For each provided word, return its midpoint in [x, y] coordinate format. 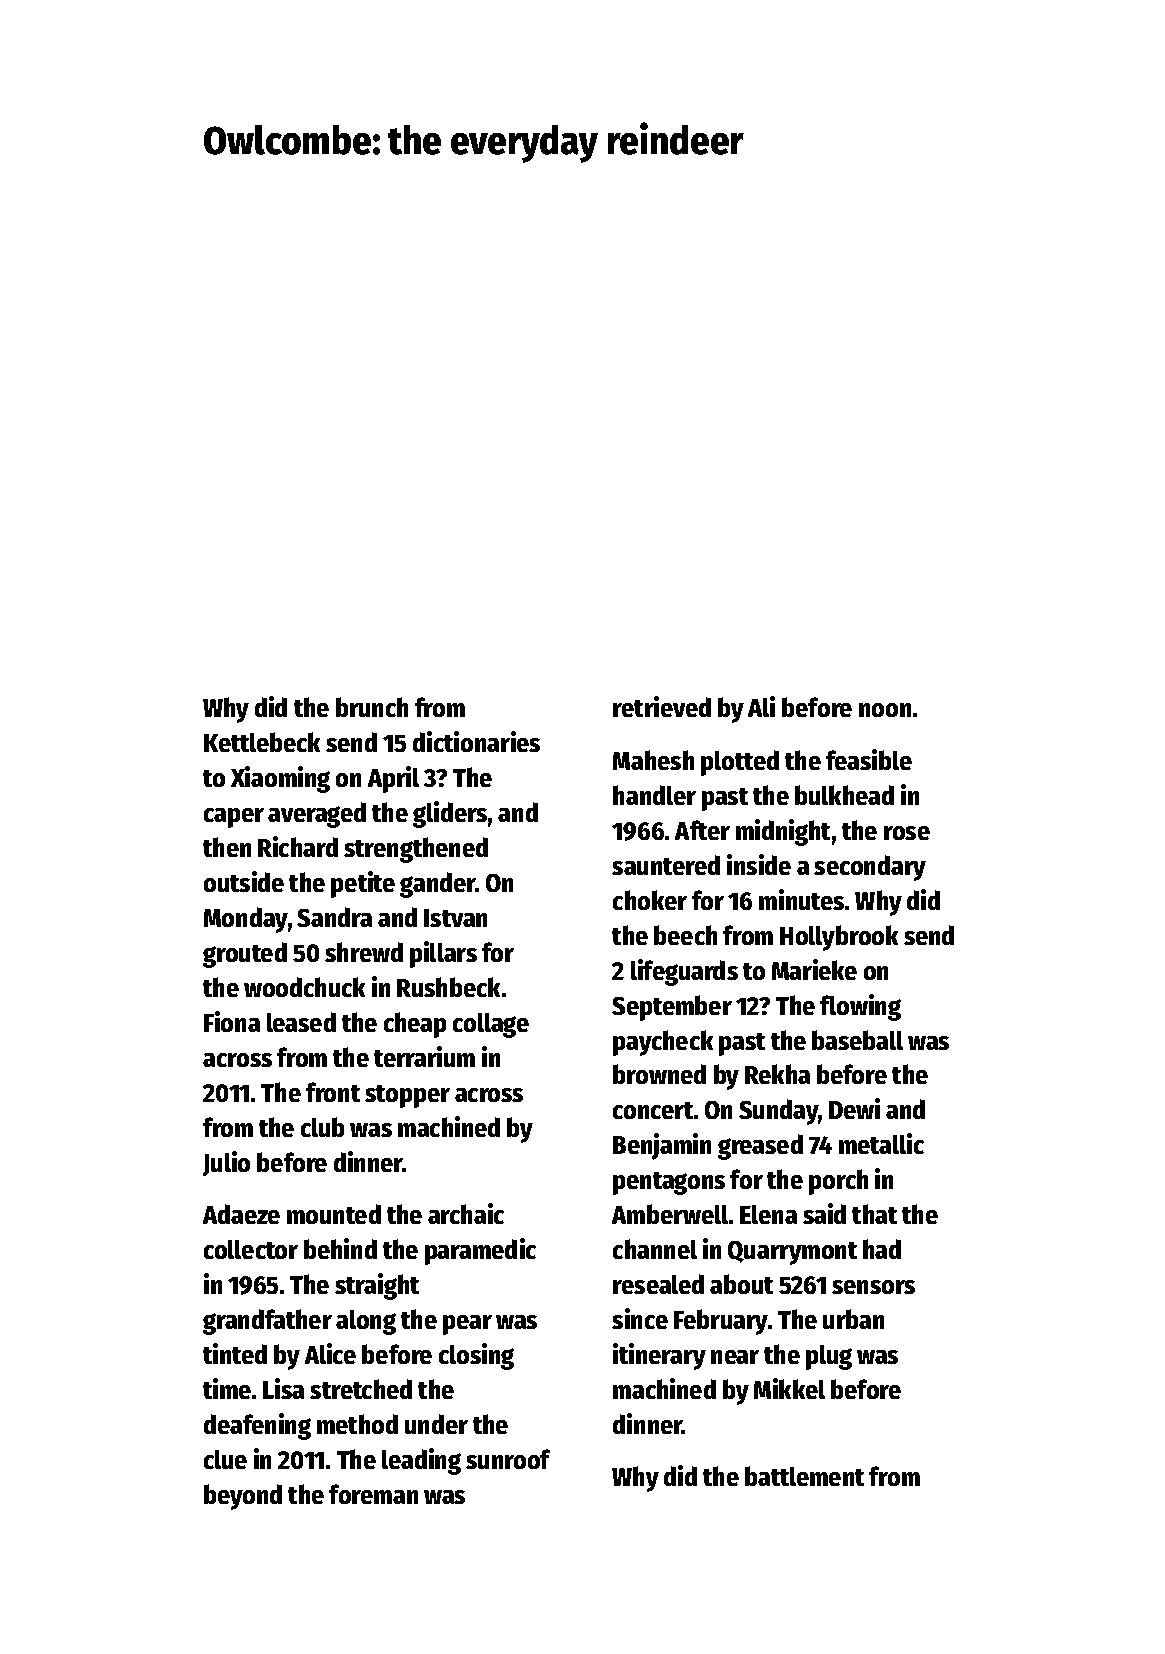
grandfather [267, 1322]
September [672, 1008]
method [357, 1424]
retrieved [662, 706]
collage [491, 1025]
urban [853, 1319]
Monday [246, 920]
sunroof [508, 1459]
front [333, 1092]
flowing [860, 1007]
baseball [857, 1040]
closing [476, 1356]
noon [885, 710]
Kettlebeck [262, 742]
